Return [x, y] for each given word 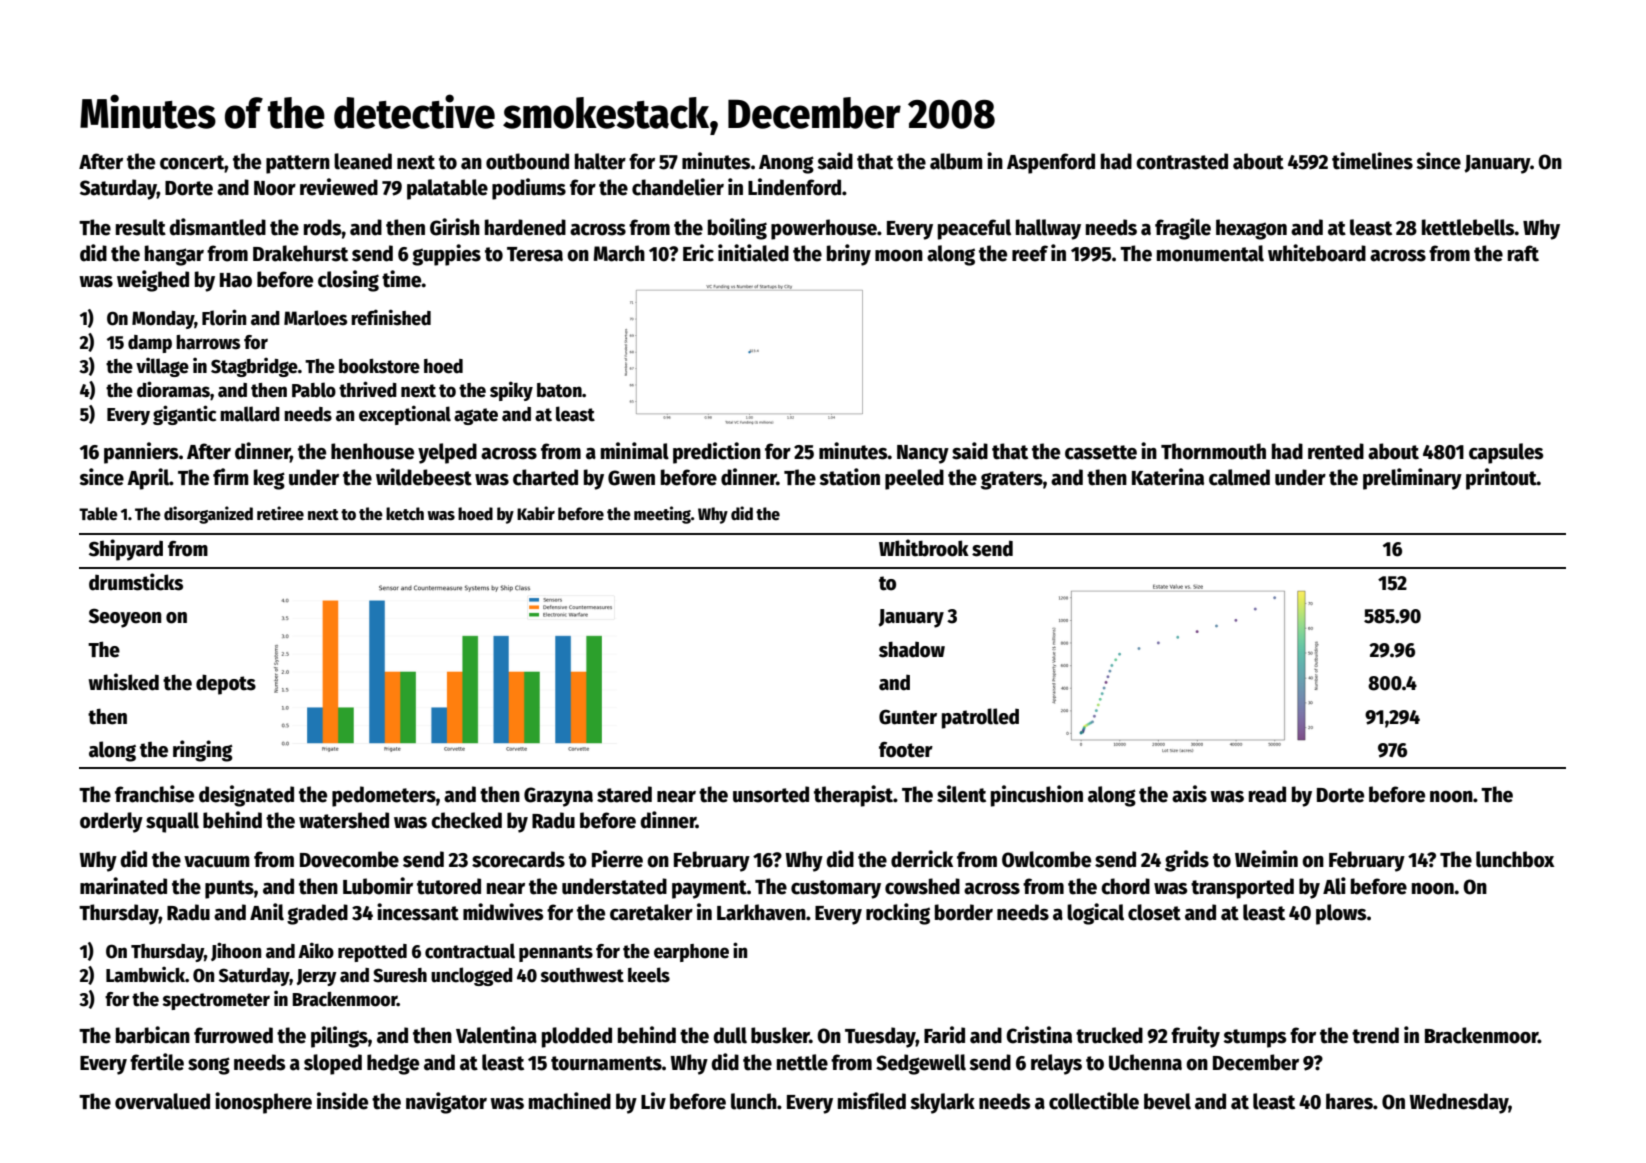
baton [559, 390]
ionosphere [263, 1103]
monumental [1210, 253]
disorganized [208, 515]
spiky [511, 391]
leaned [363, 161]
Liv [653, 1100]
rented [1336, 451]
